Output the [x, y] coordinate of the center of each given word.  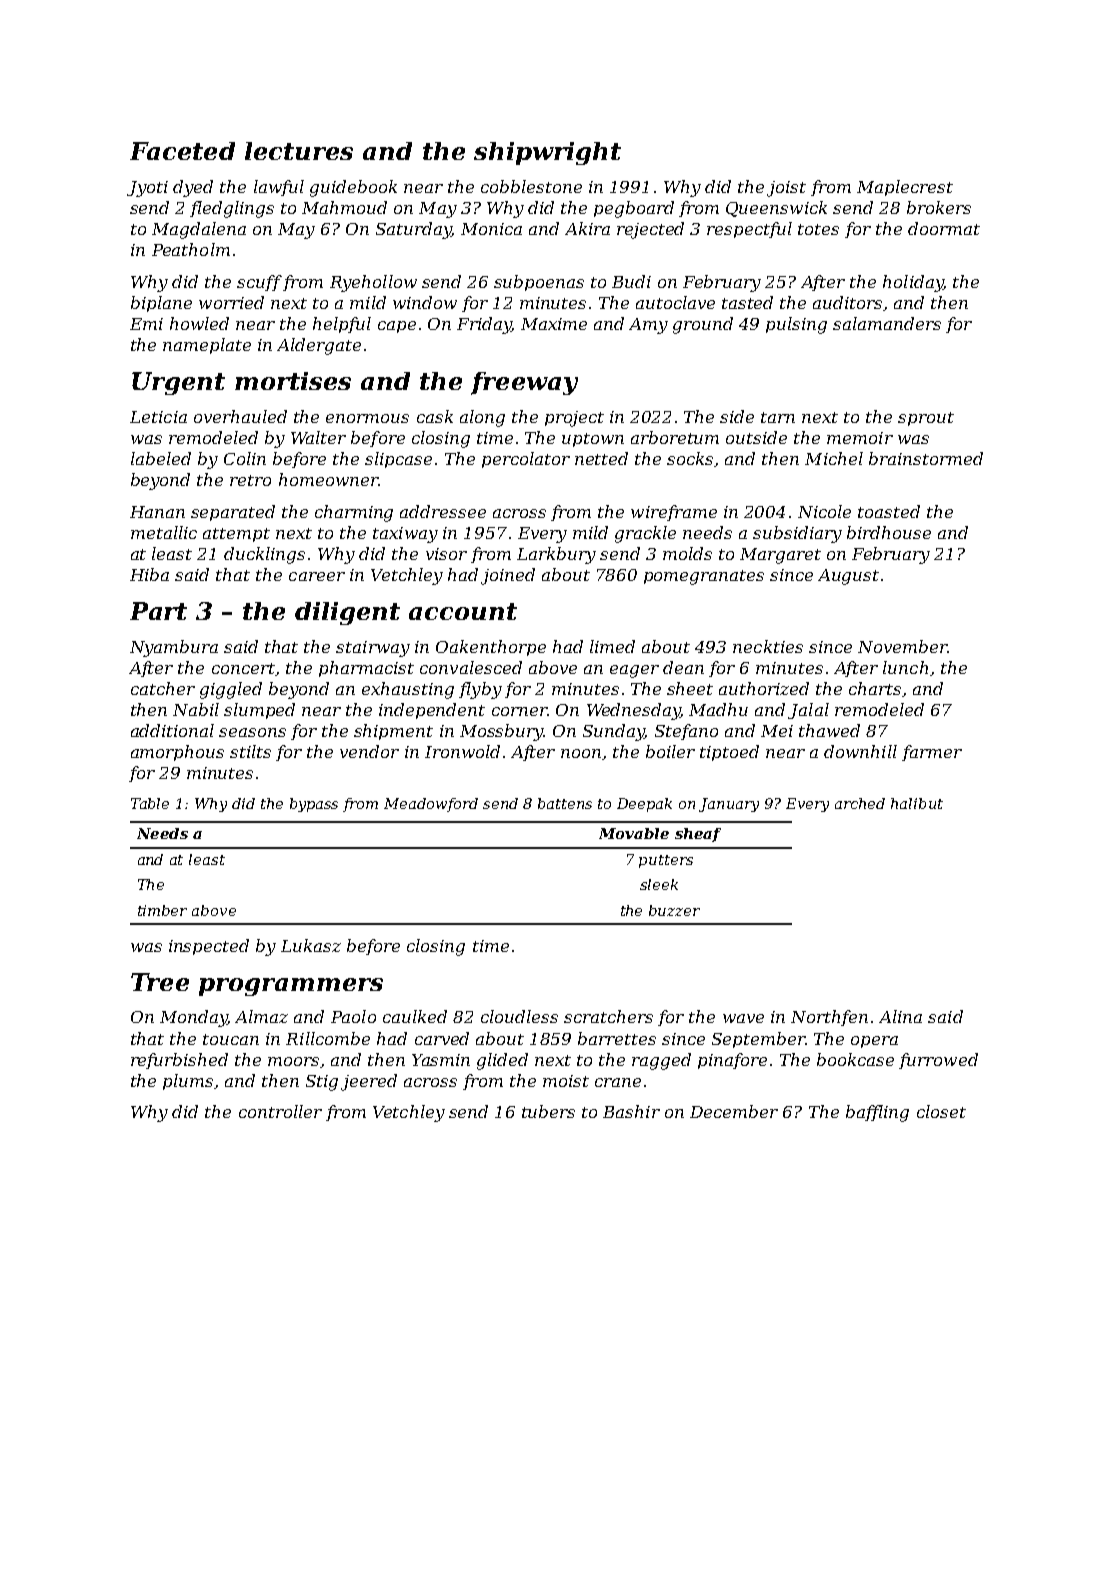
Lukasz [311, 945]
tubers [548, 1111]
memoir [860, 438]
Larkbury [556, 555]
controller [280, 1111]
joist [786, 189]
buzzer [674, 910]
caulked [415, 1016]
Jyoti [147, 189]
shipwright [547, 153]
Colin [245, 458]
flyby [480, 690]
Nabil [196, 709]
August [848, 577]
